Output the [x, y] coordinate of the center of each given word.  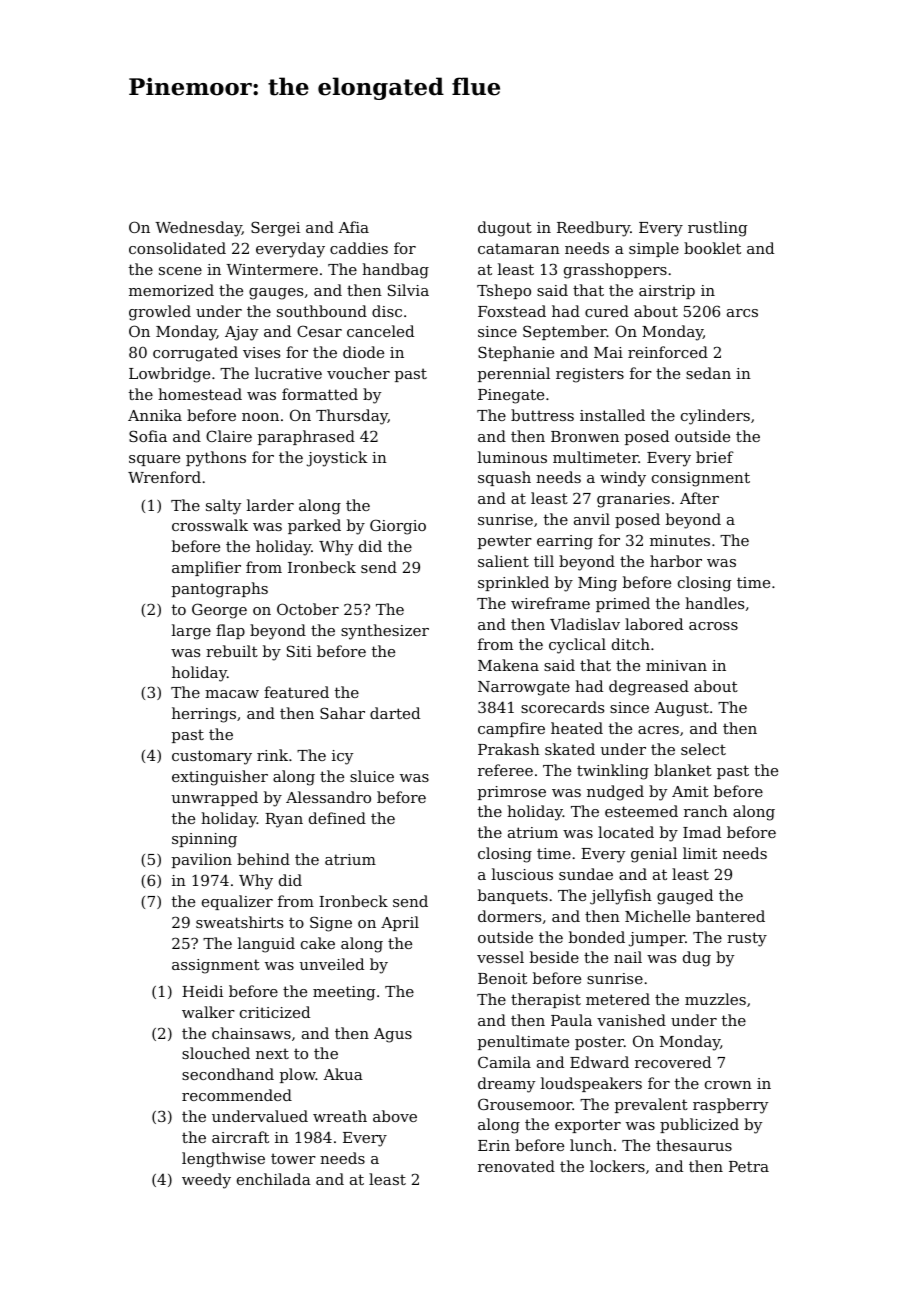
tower [293, 1158]
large [191, 632]
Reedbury [593, 229]
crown [728, 1085]
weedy [206, 1181]
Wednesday [198, 229]
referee [505, 770]
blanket [683, 770]
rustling [717, 229]
